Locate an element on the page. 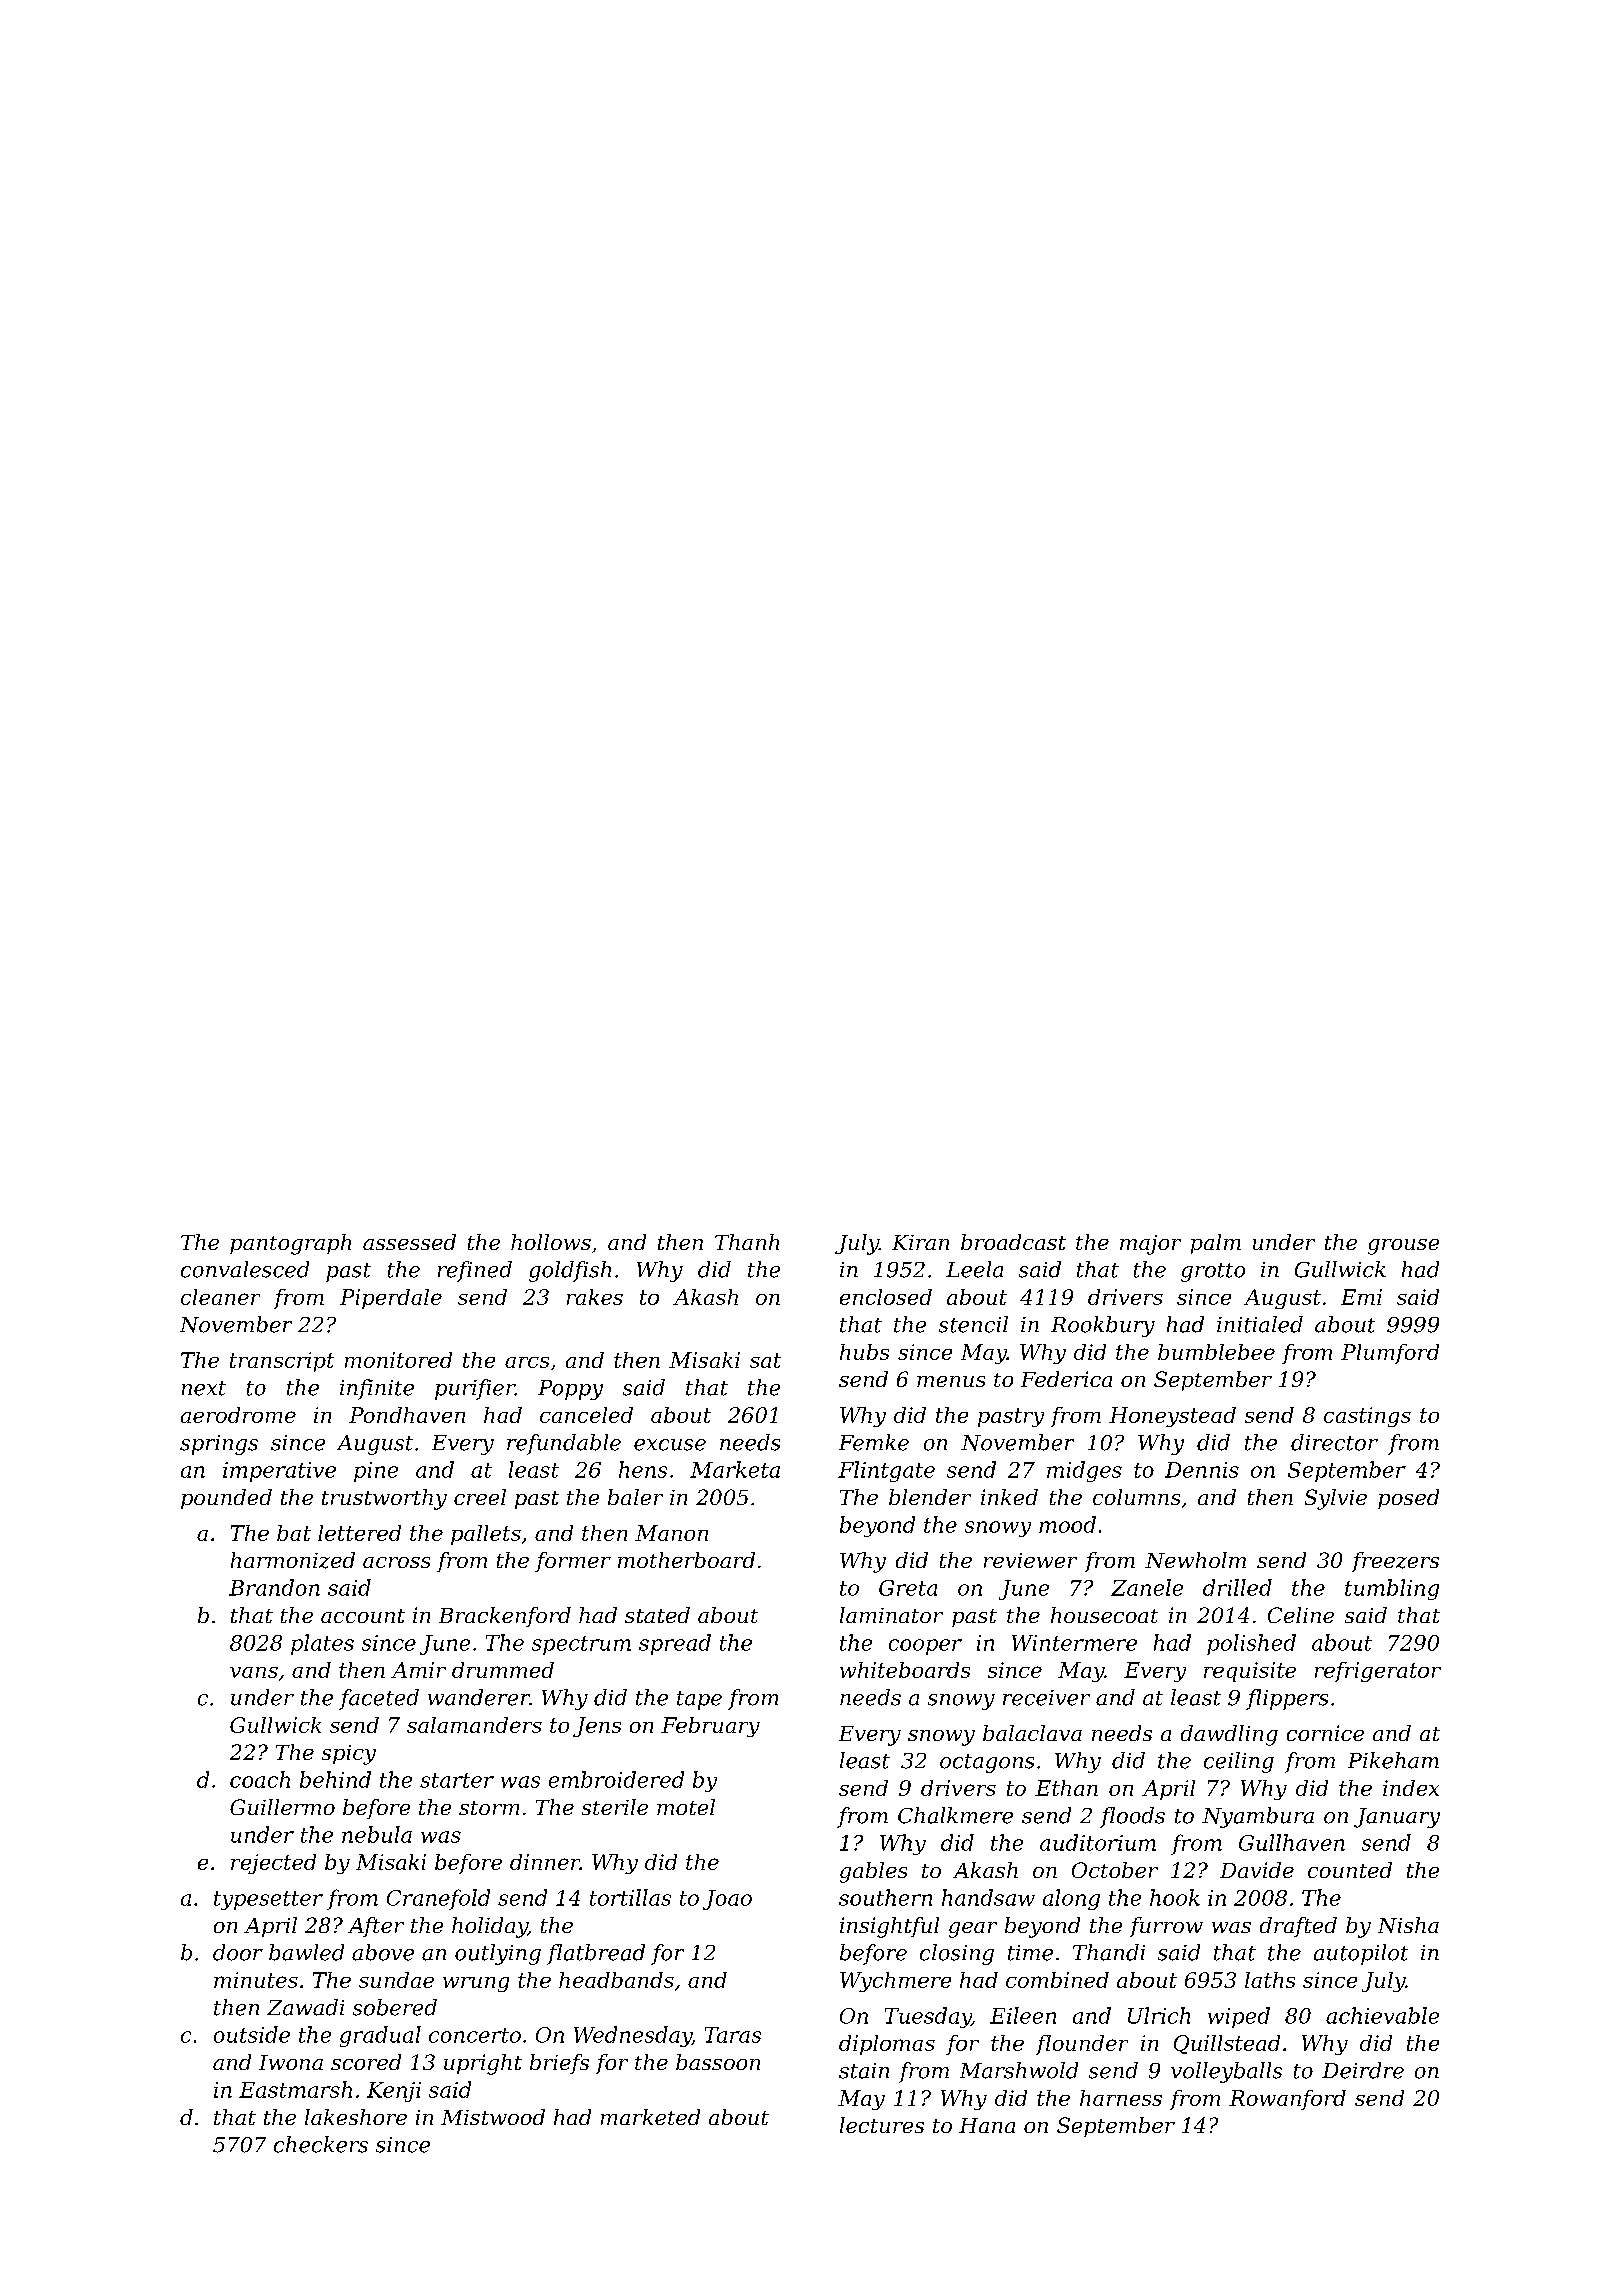 The height and width of the document is (2292, 1620). Gullhaven is located at coordinates (1292, 1842).
